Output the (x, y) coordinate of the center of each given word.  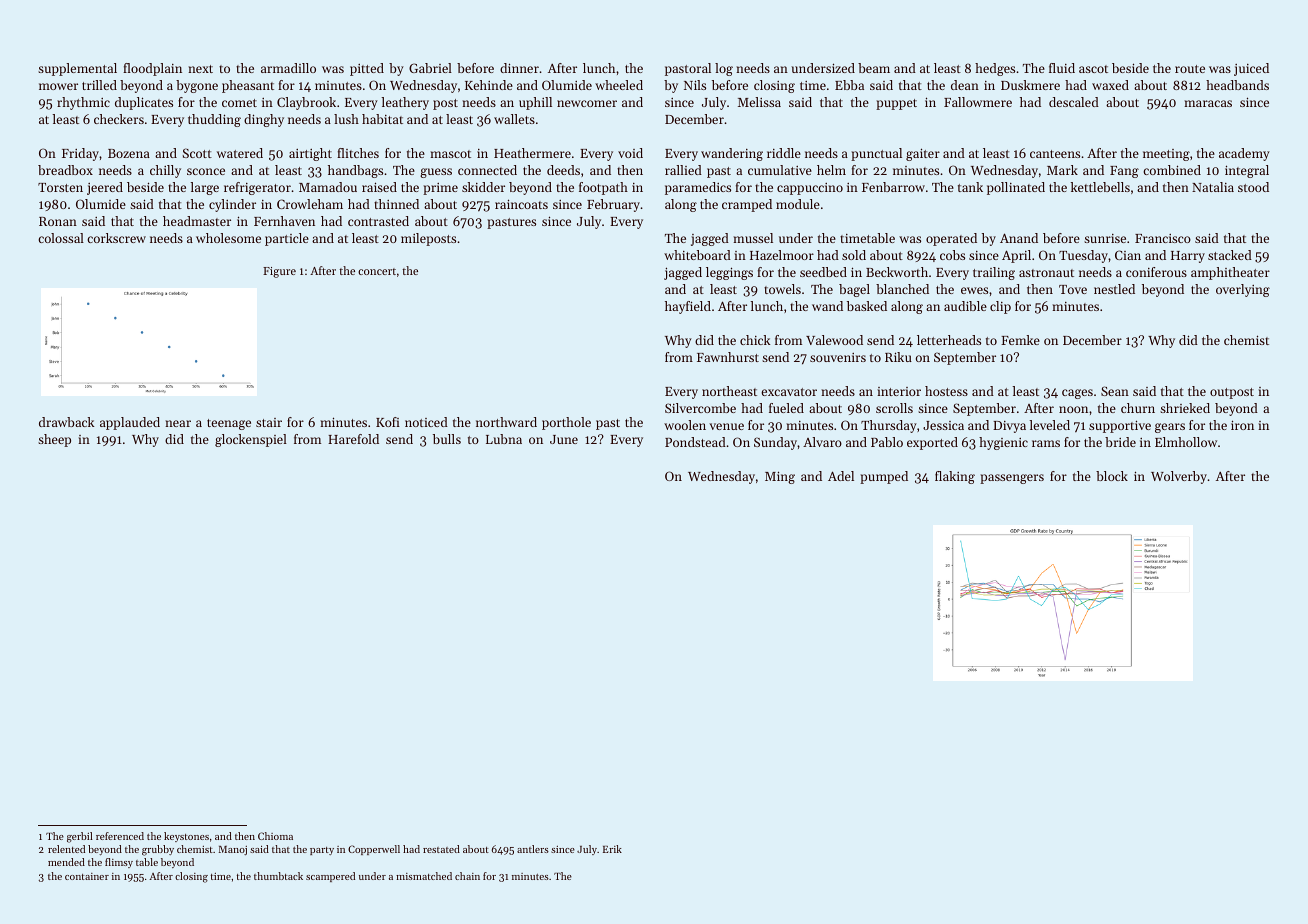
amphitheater (1230, 273)
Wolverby (1179, 477)
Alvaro (822, 442)
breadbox (65, 170)
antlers (533, 849)
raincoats (521, 204)
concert (377, 271)
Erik (612, 849)
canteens (1055, 154)
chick (755, 340)
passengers (1012, 479)
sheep (54, 440)
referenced (120, 836)
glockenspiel (251, 440)
